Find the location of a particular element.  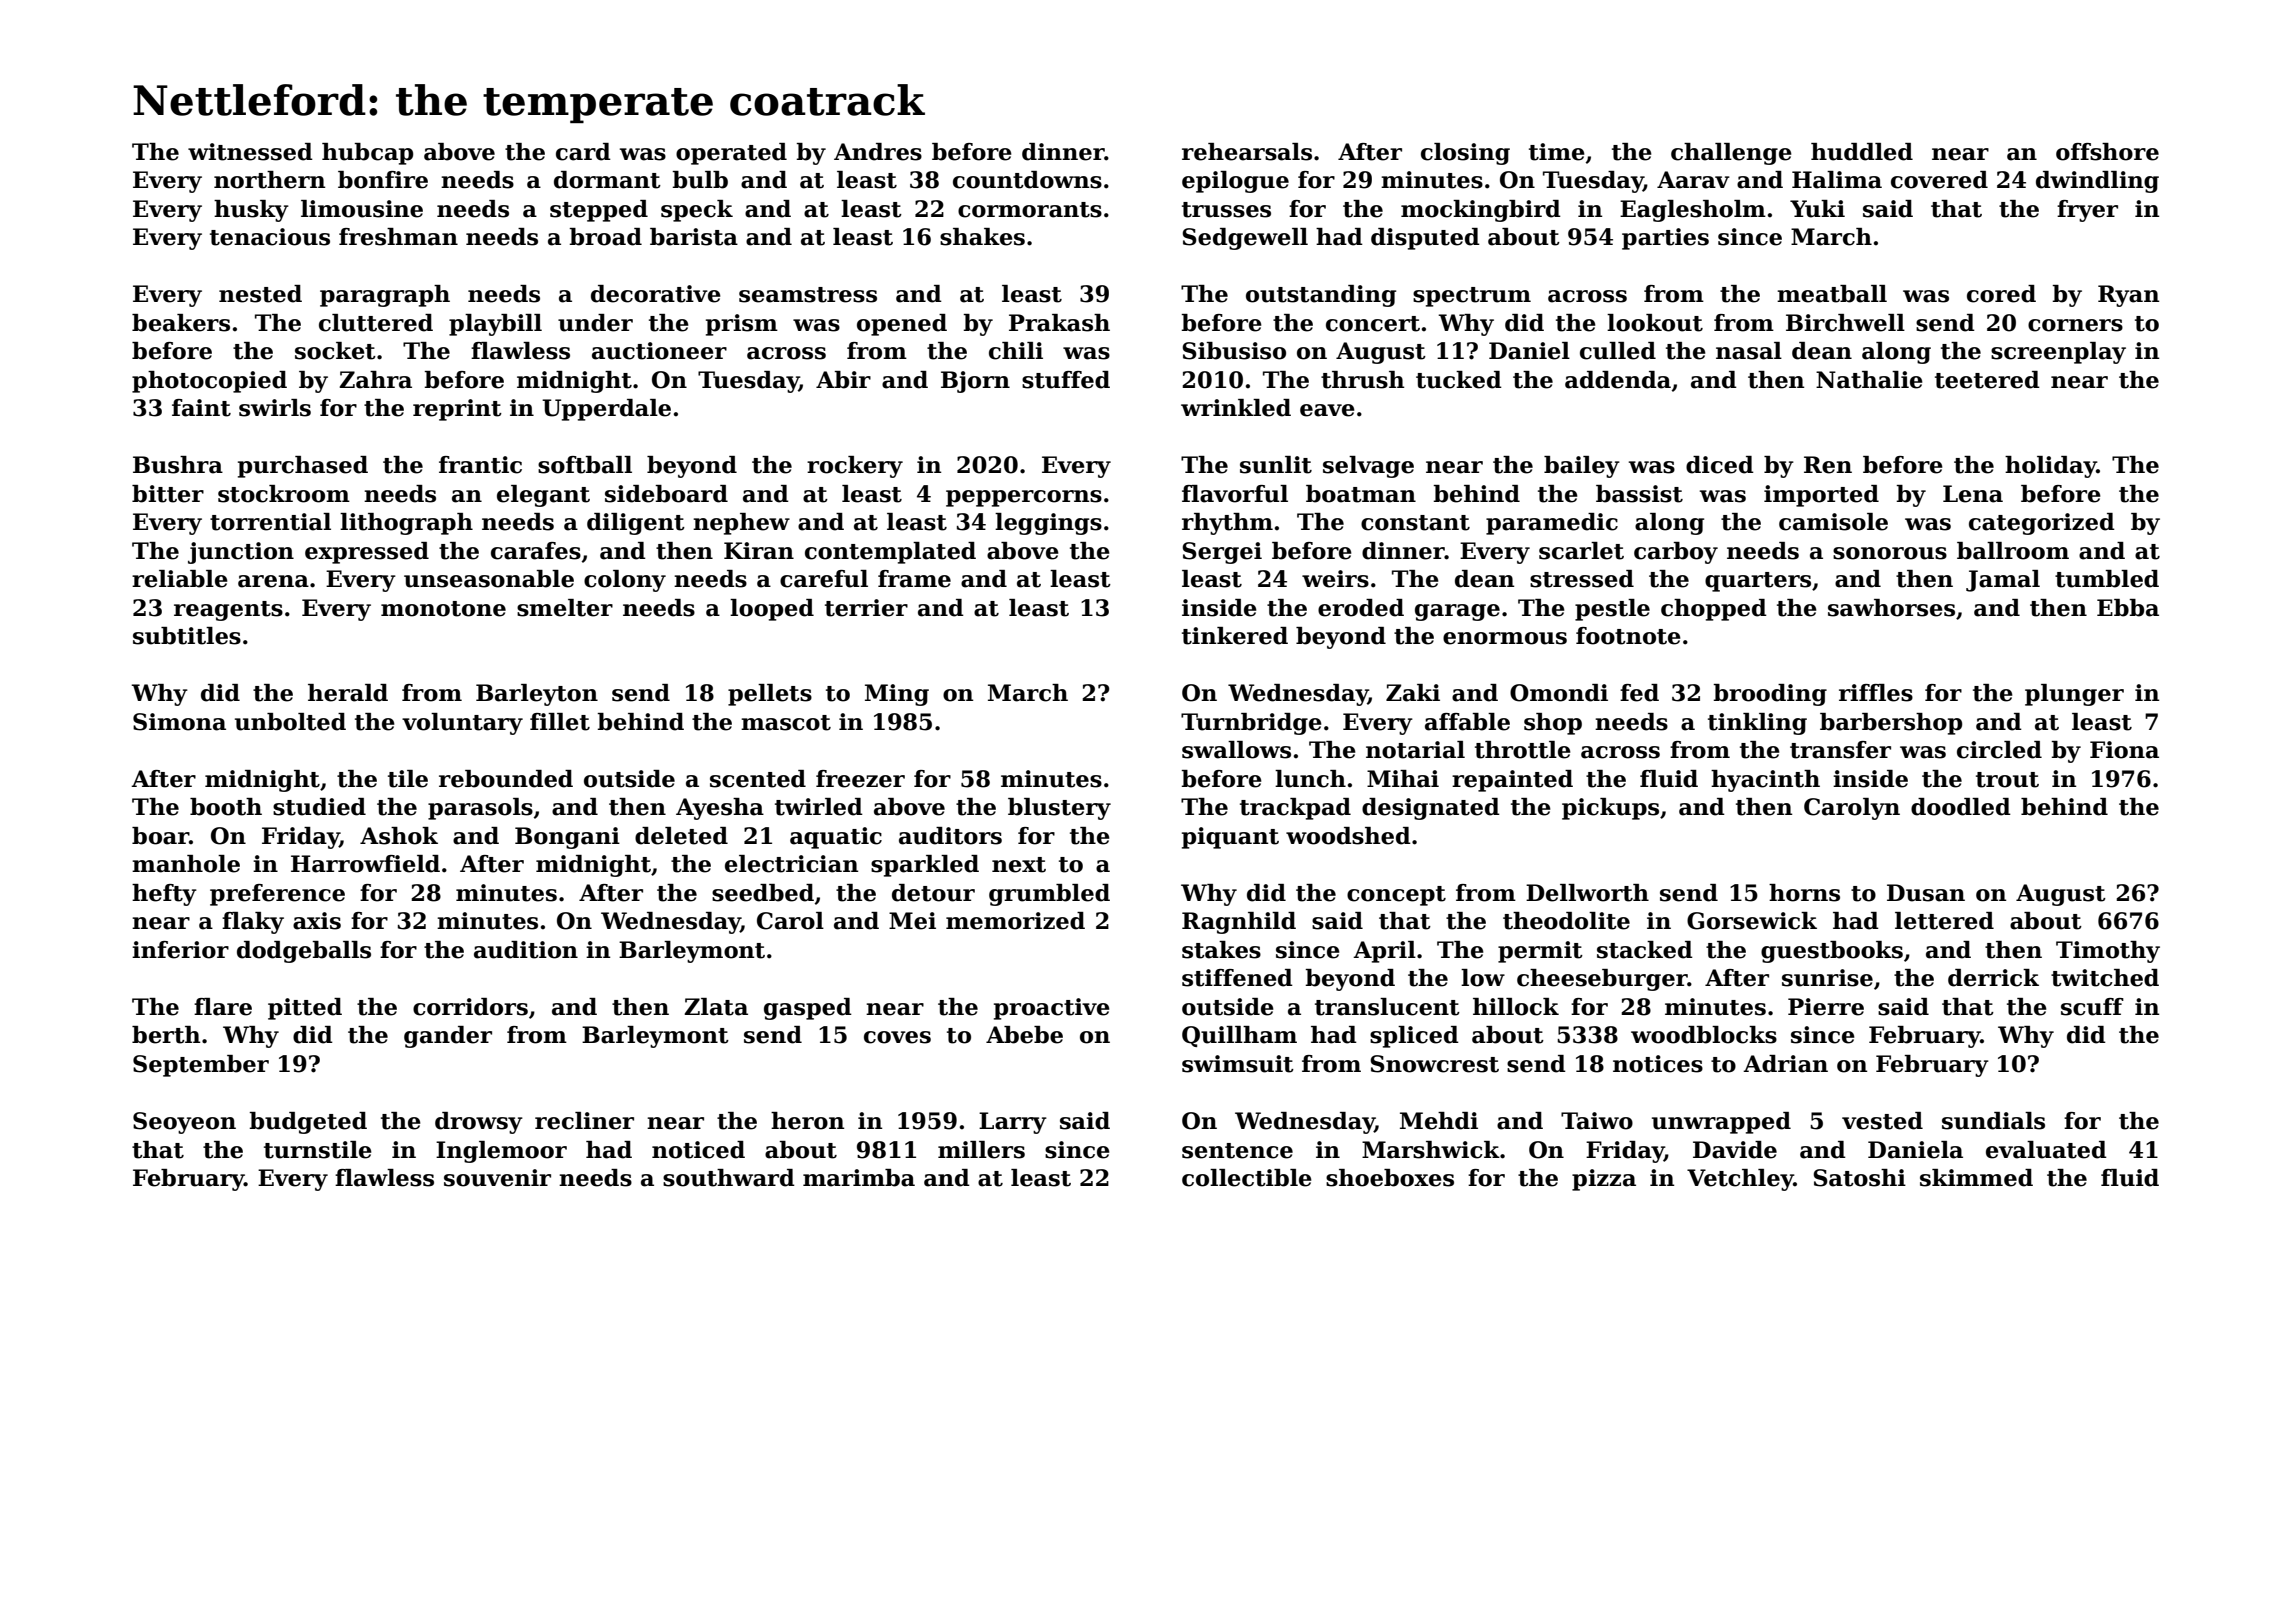

card is located at coordinates (583, 152).
